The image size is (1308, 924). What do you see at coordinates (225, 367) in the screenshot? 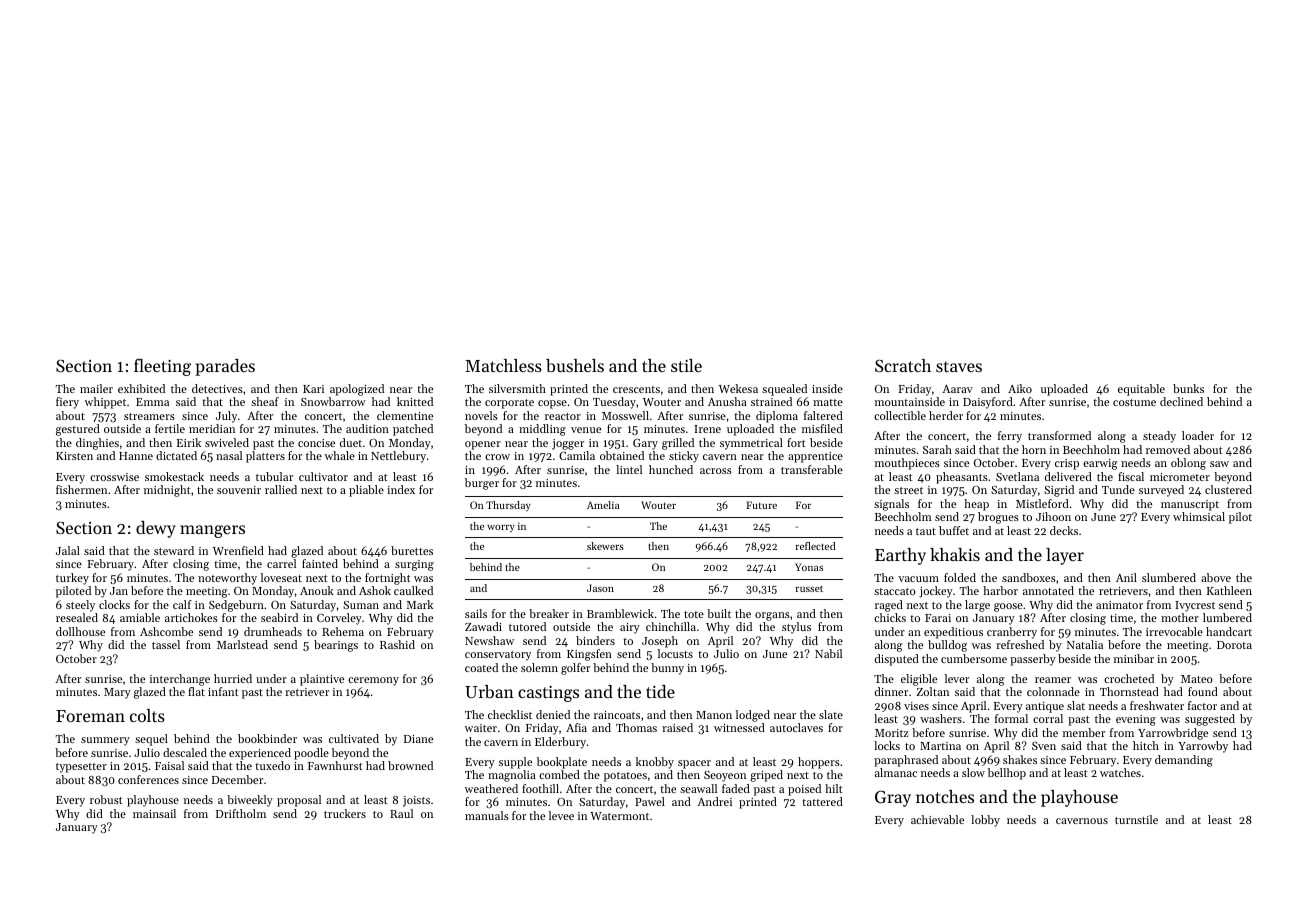
I see `parades` at bounding box center [225, 367].
